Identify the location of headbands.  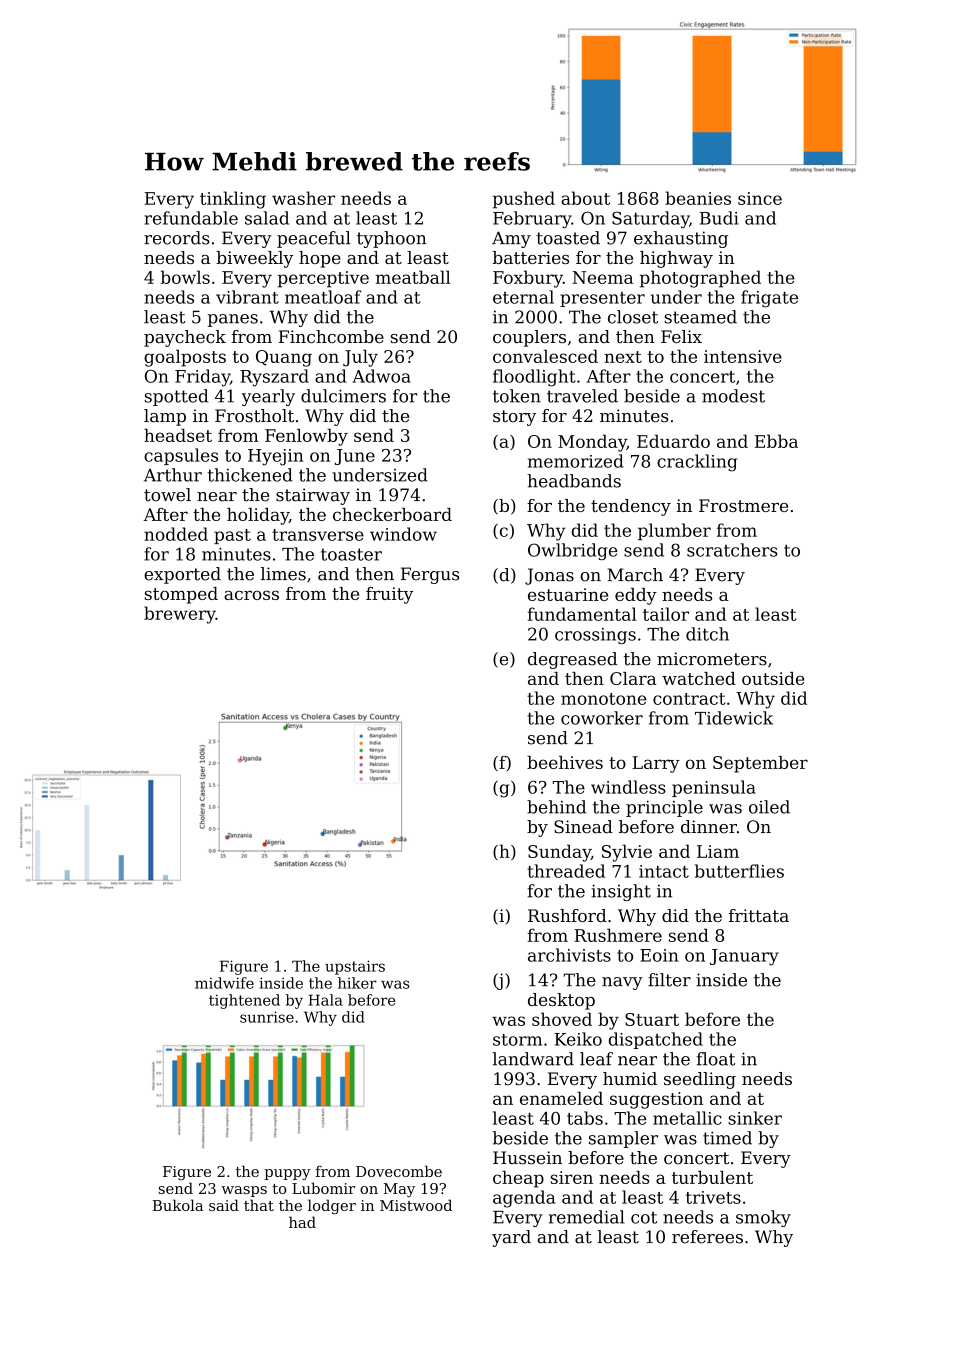
(574, 481).
